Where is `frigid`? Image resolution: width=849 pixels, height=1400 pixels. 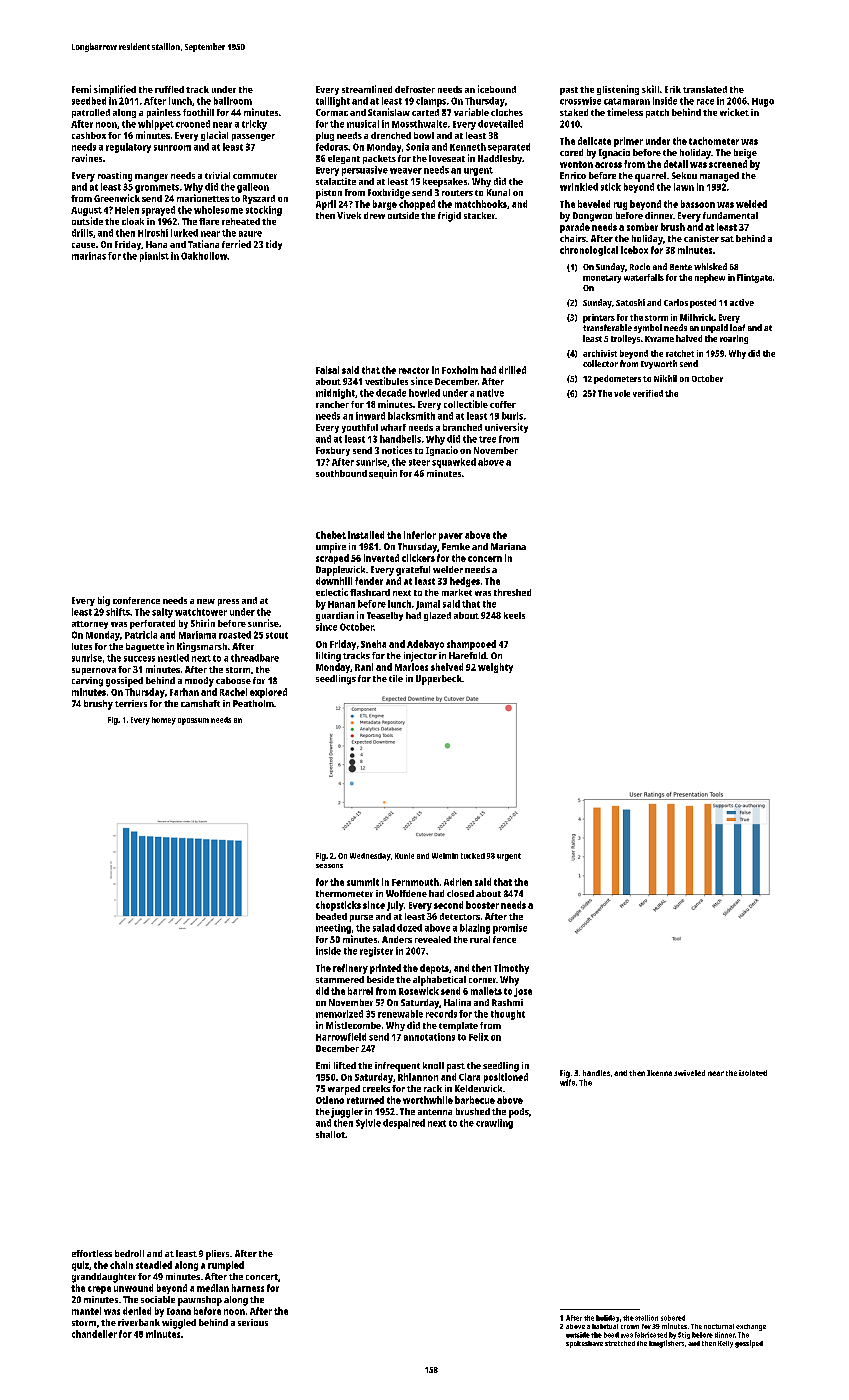
frigid is located at coordinates (449, 217).
